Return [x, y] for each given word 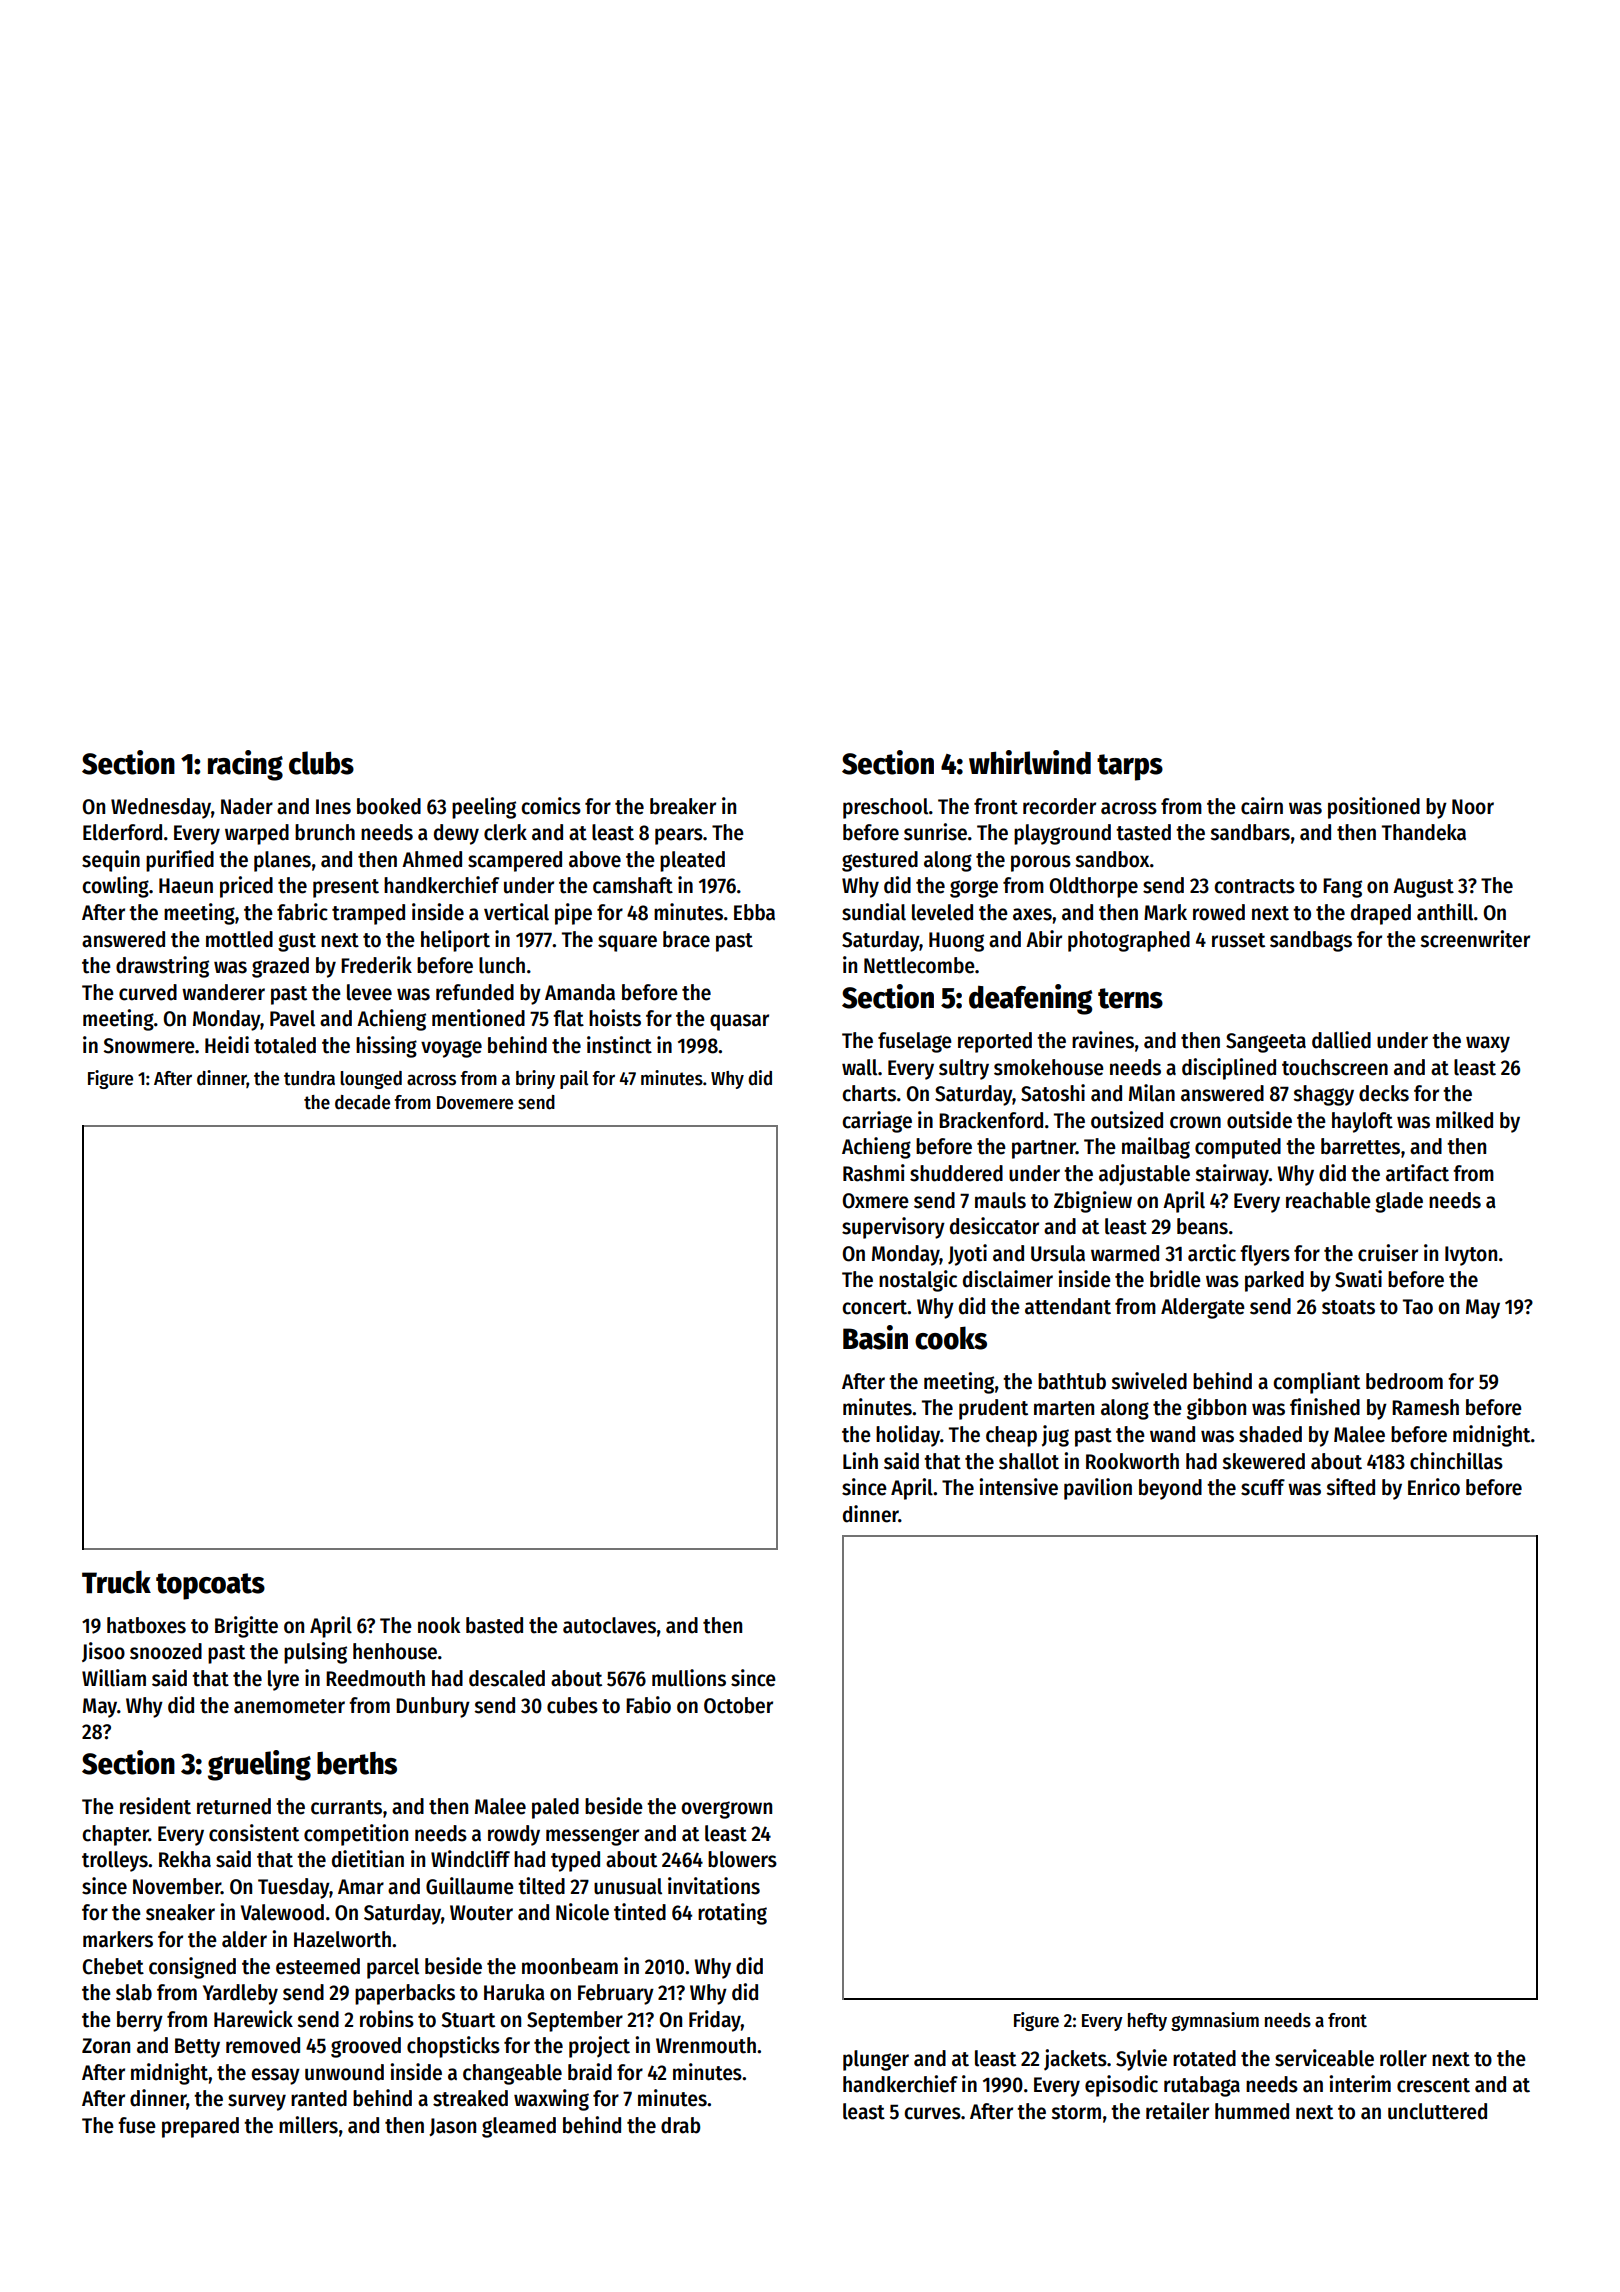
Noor [1473, 807]
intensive [1018, 1487]
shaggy [1323, 1095]
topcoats [210, 1586]
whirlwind [1030, 762]
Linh [860, 1460]
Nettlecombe [919, 965]
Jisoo [103, 1652]
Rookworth [1132, 1461]
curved [148, 992]
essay [275, 2076]
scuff [1263, 1487]
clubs [321, 763]
